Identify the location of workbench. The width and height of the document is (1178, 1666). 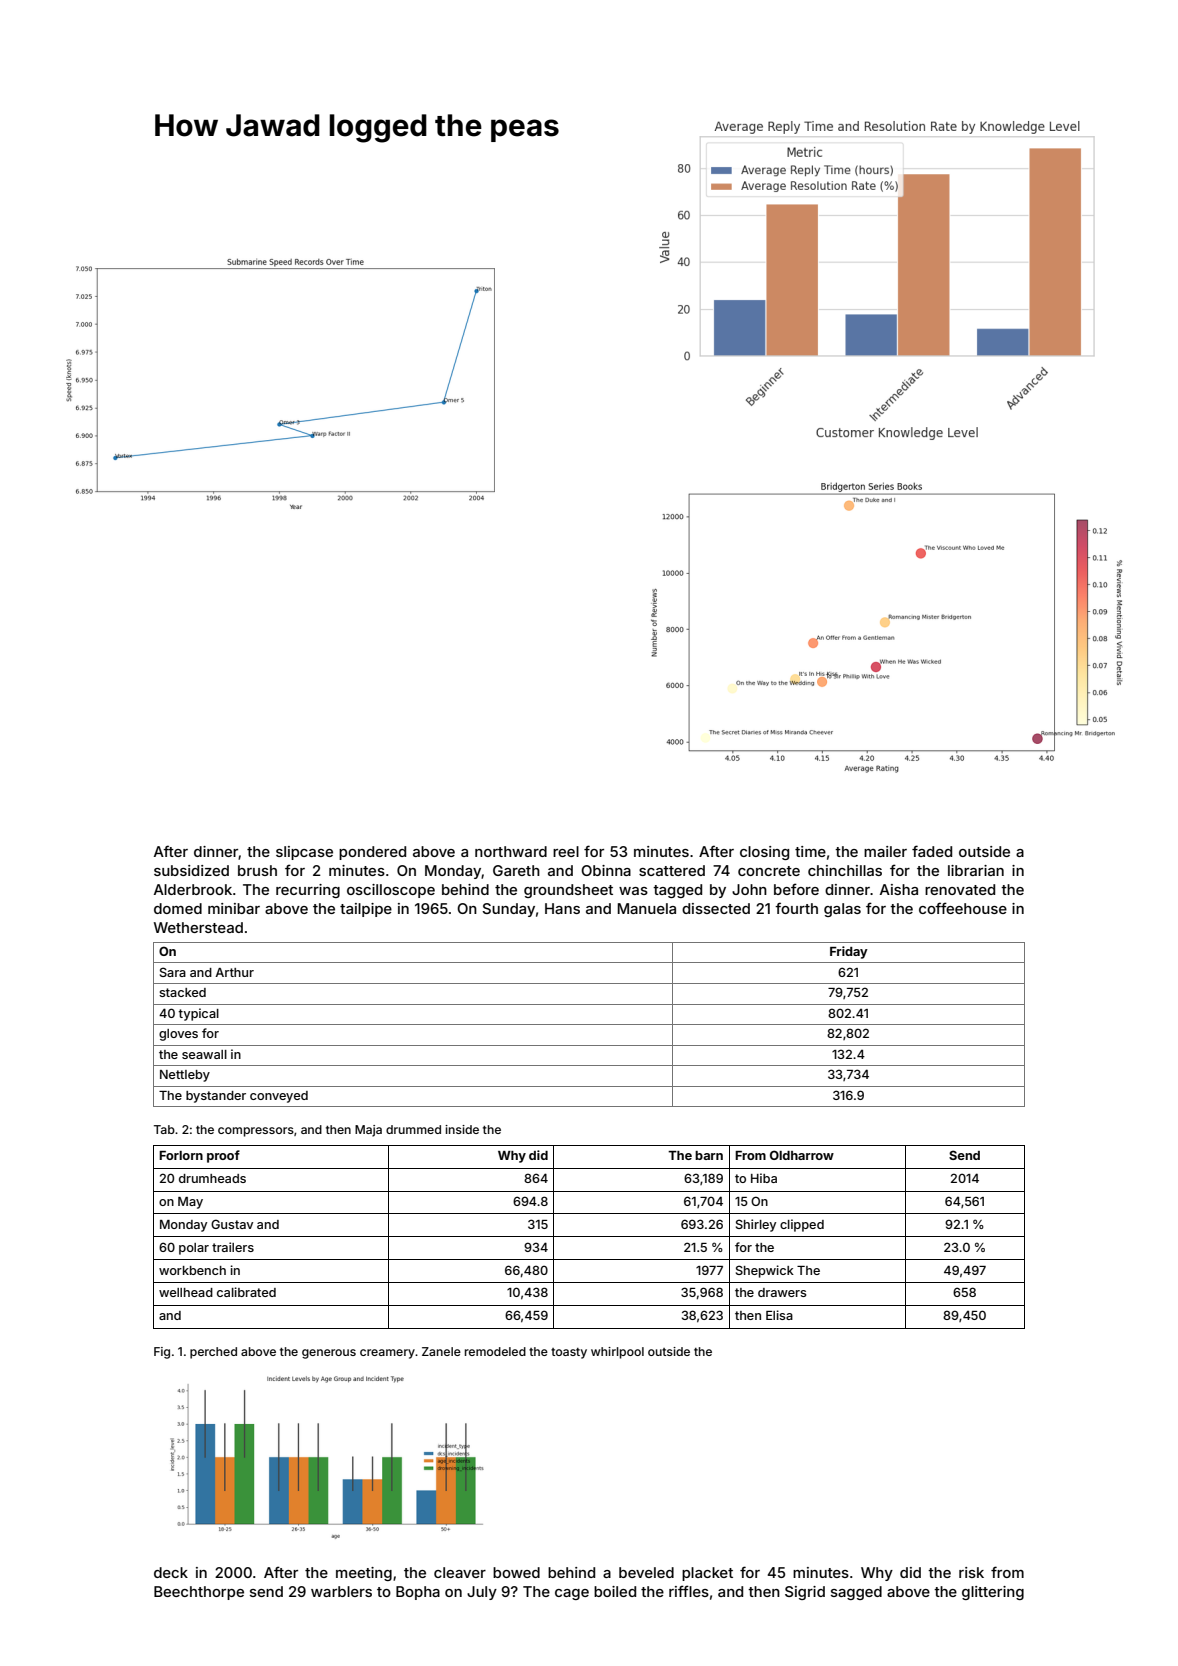
(192, 1270).
